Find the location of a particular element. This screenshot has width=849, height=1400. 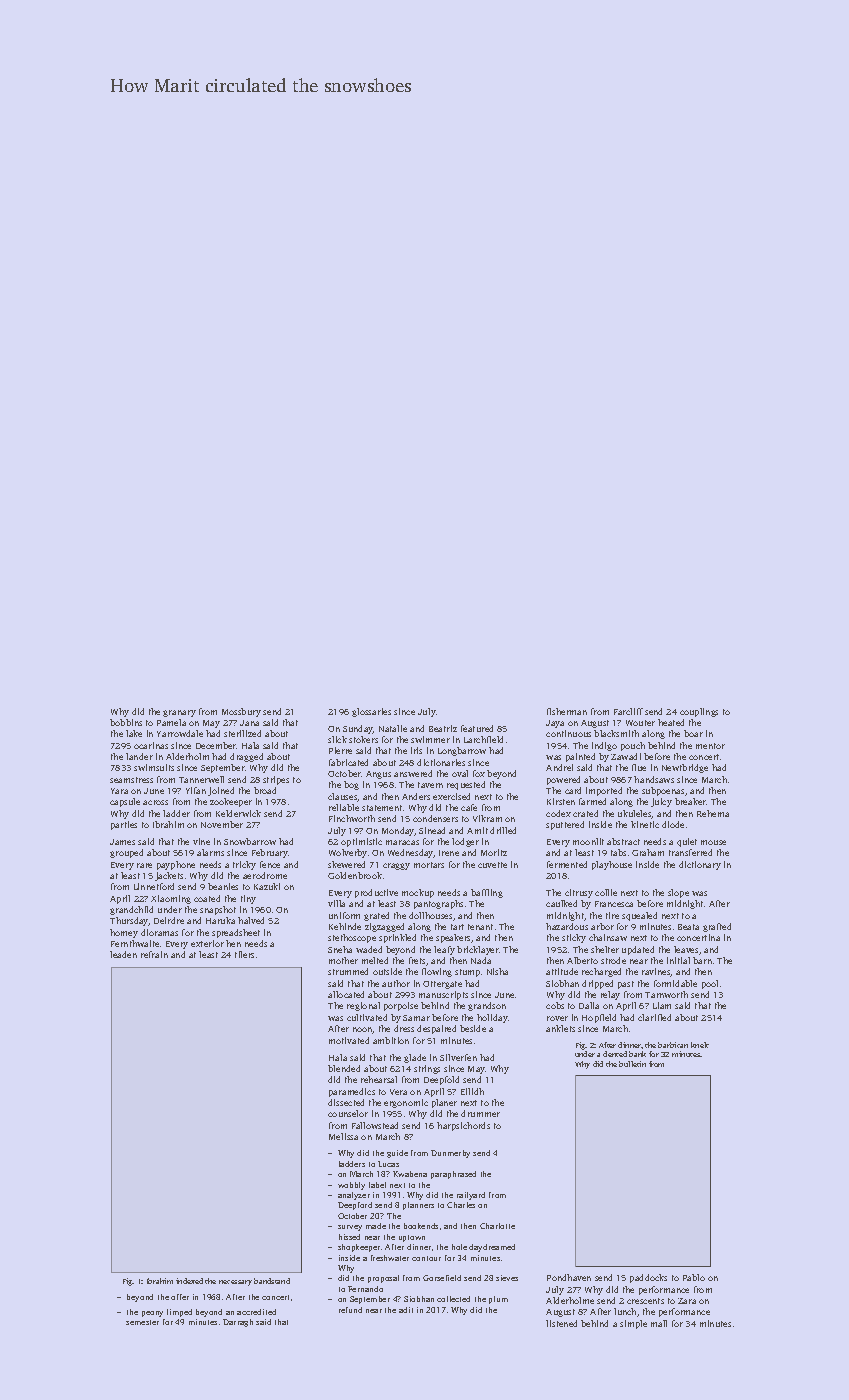

Melissa is located at coordinates (343, 1136).
